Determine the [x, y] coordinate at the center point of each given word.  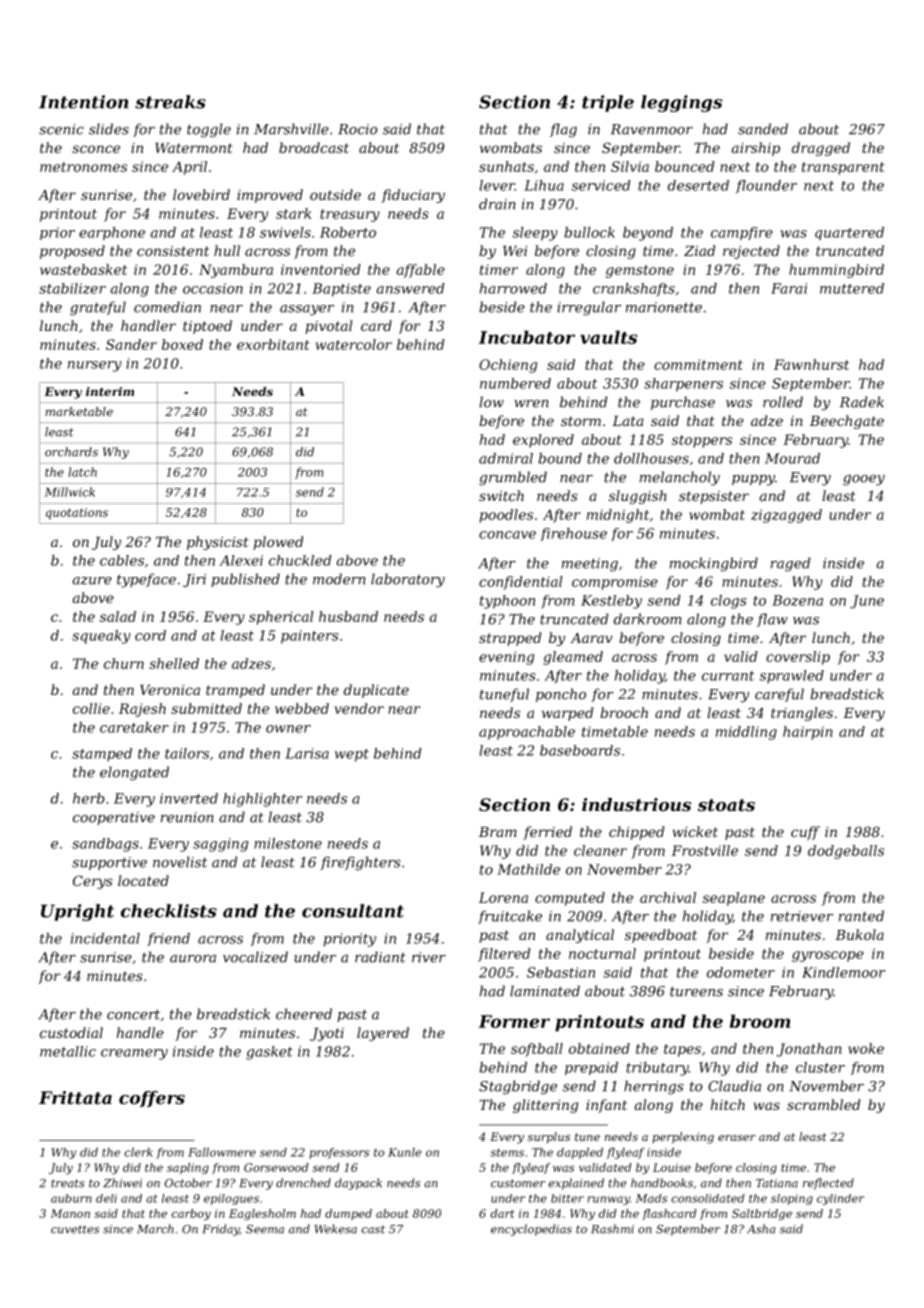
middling [746, 733]
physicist [217, 543]
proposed [72, 252]
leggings [681, 103]
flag [563, 130]
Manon [70, 1213]
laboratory [408, 580]
